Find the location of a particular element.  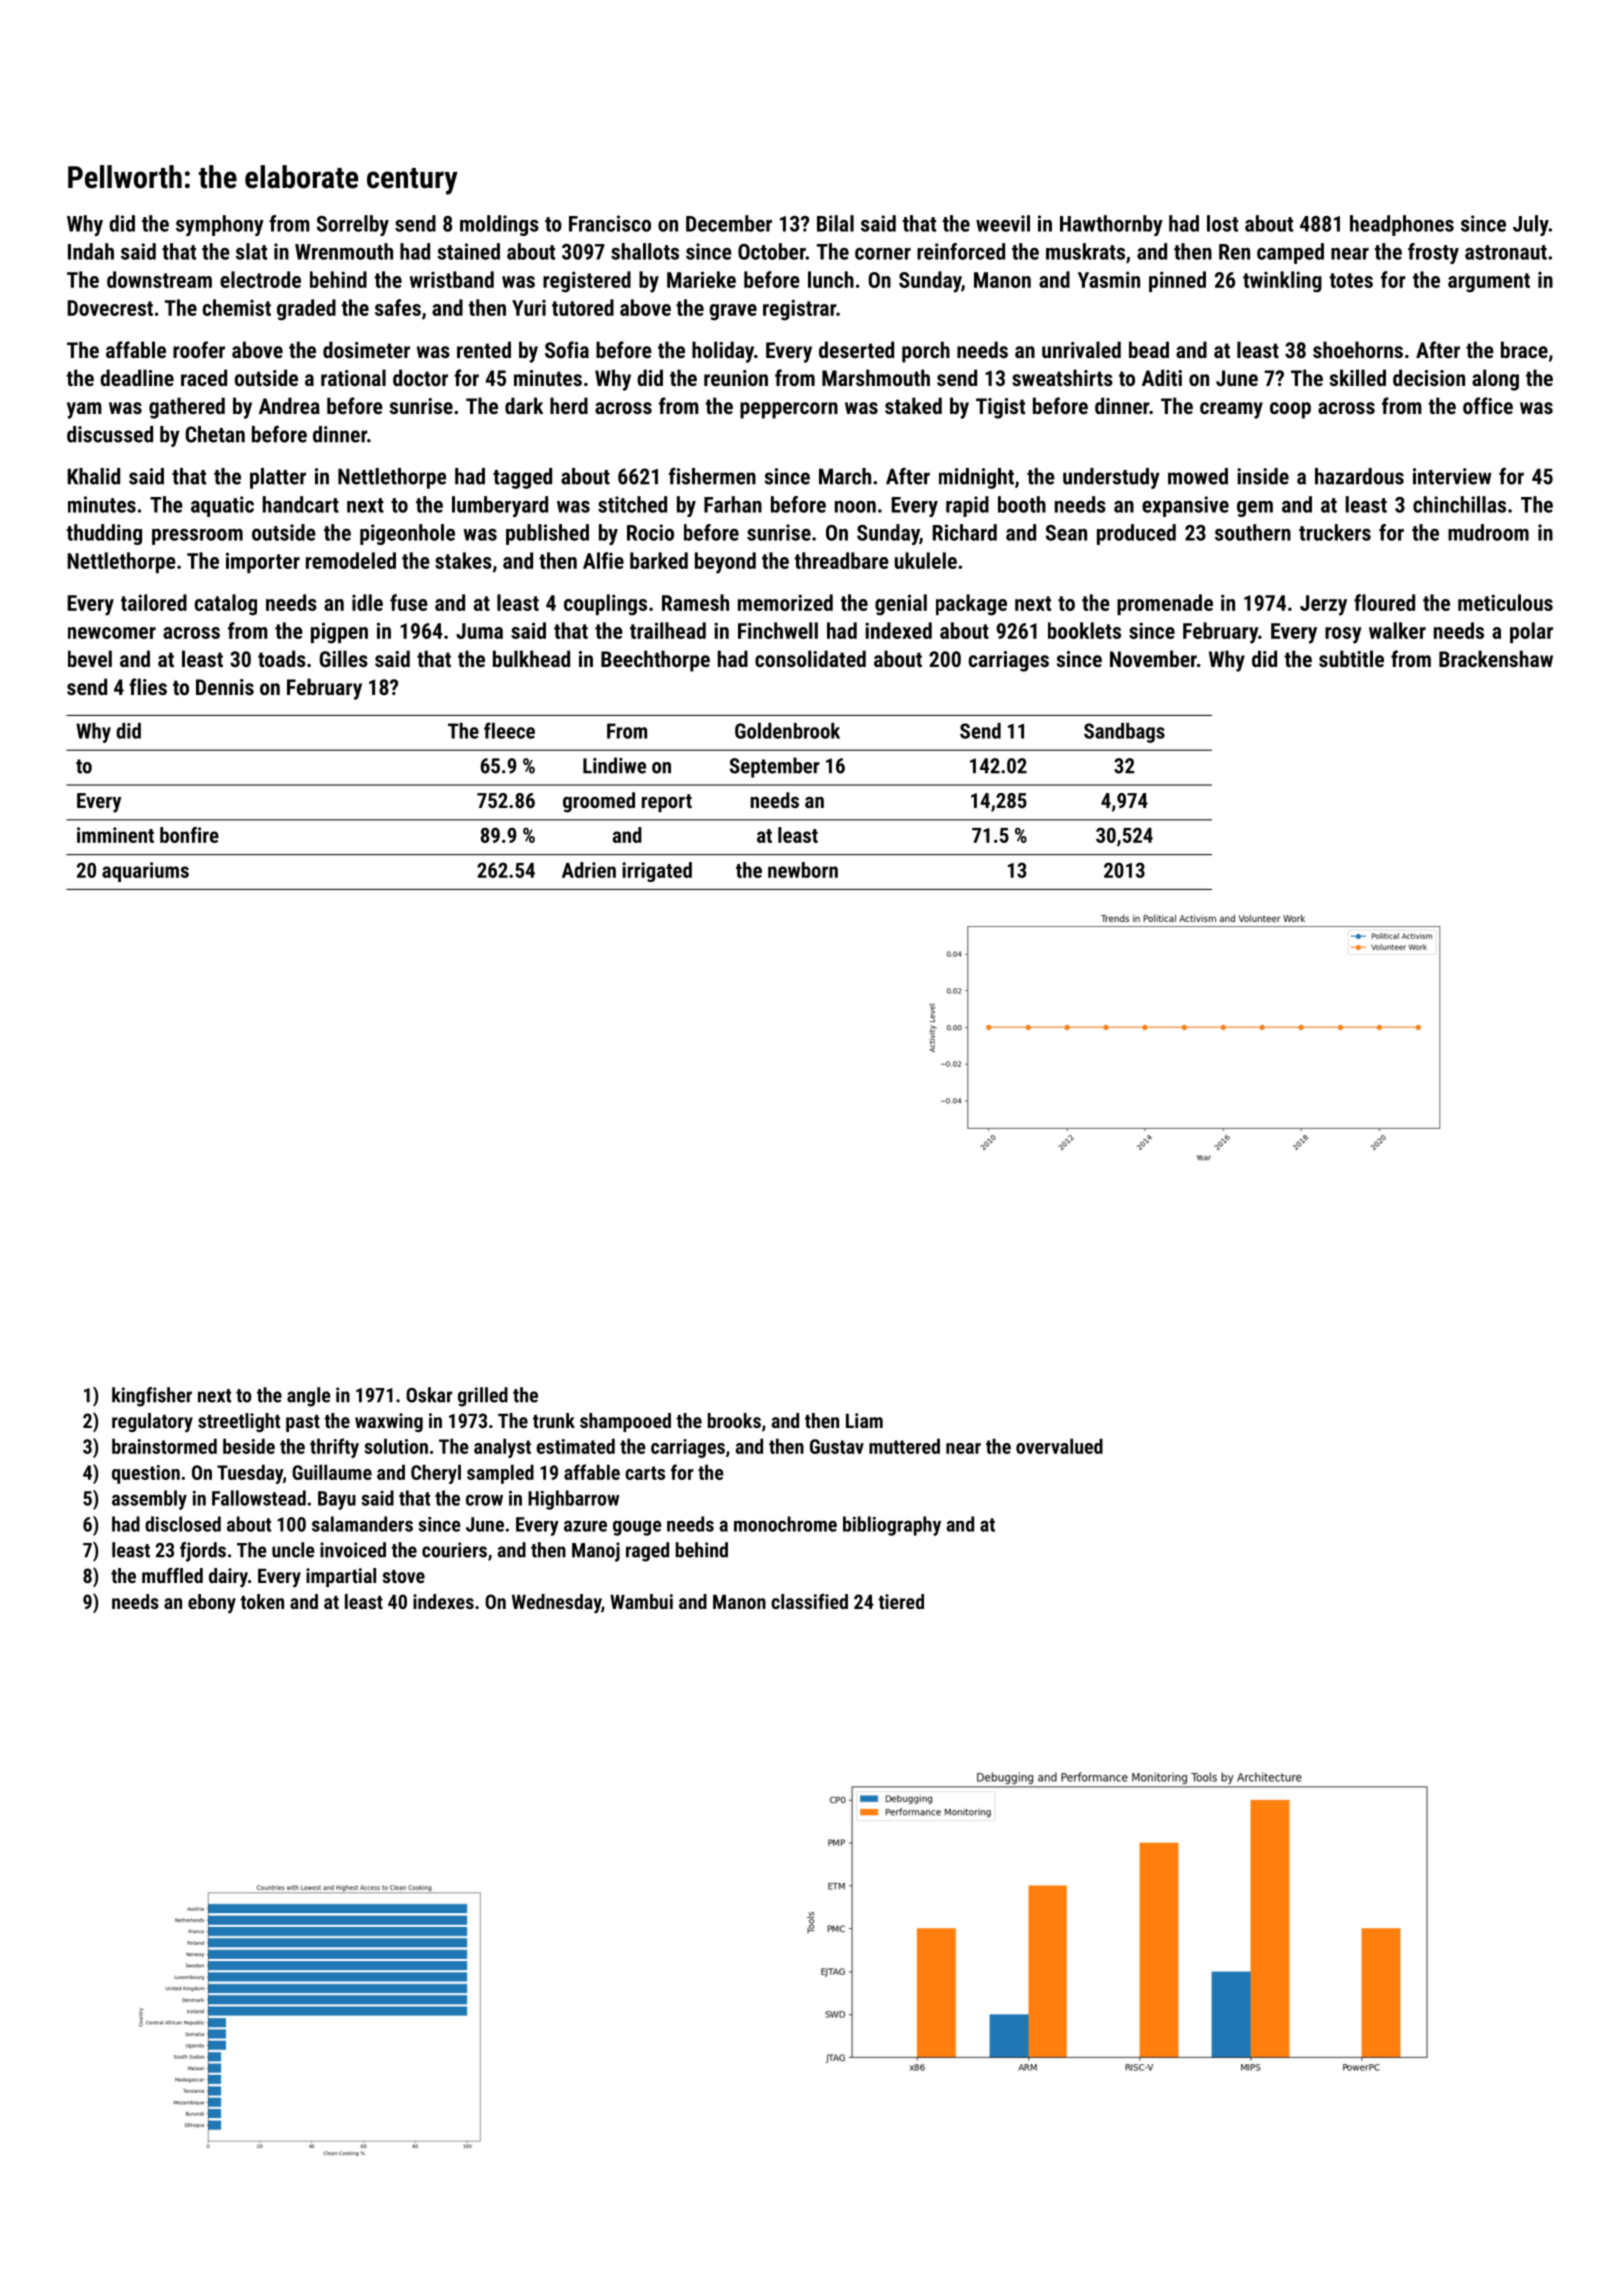

brooks is located at coordinates (734, 1420).
